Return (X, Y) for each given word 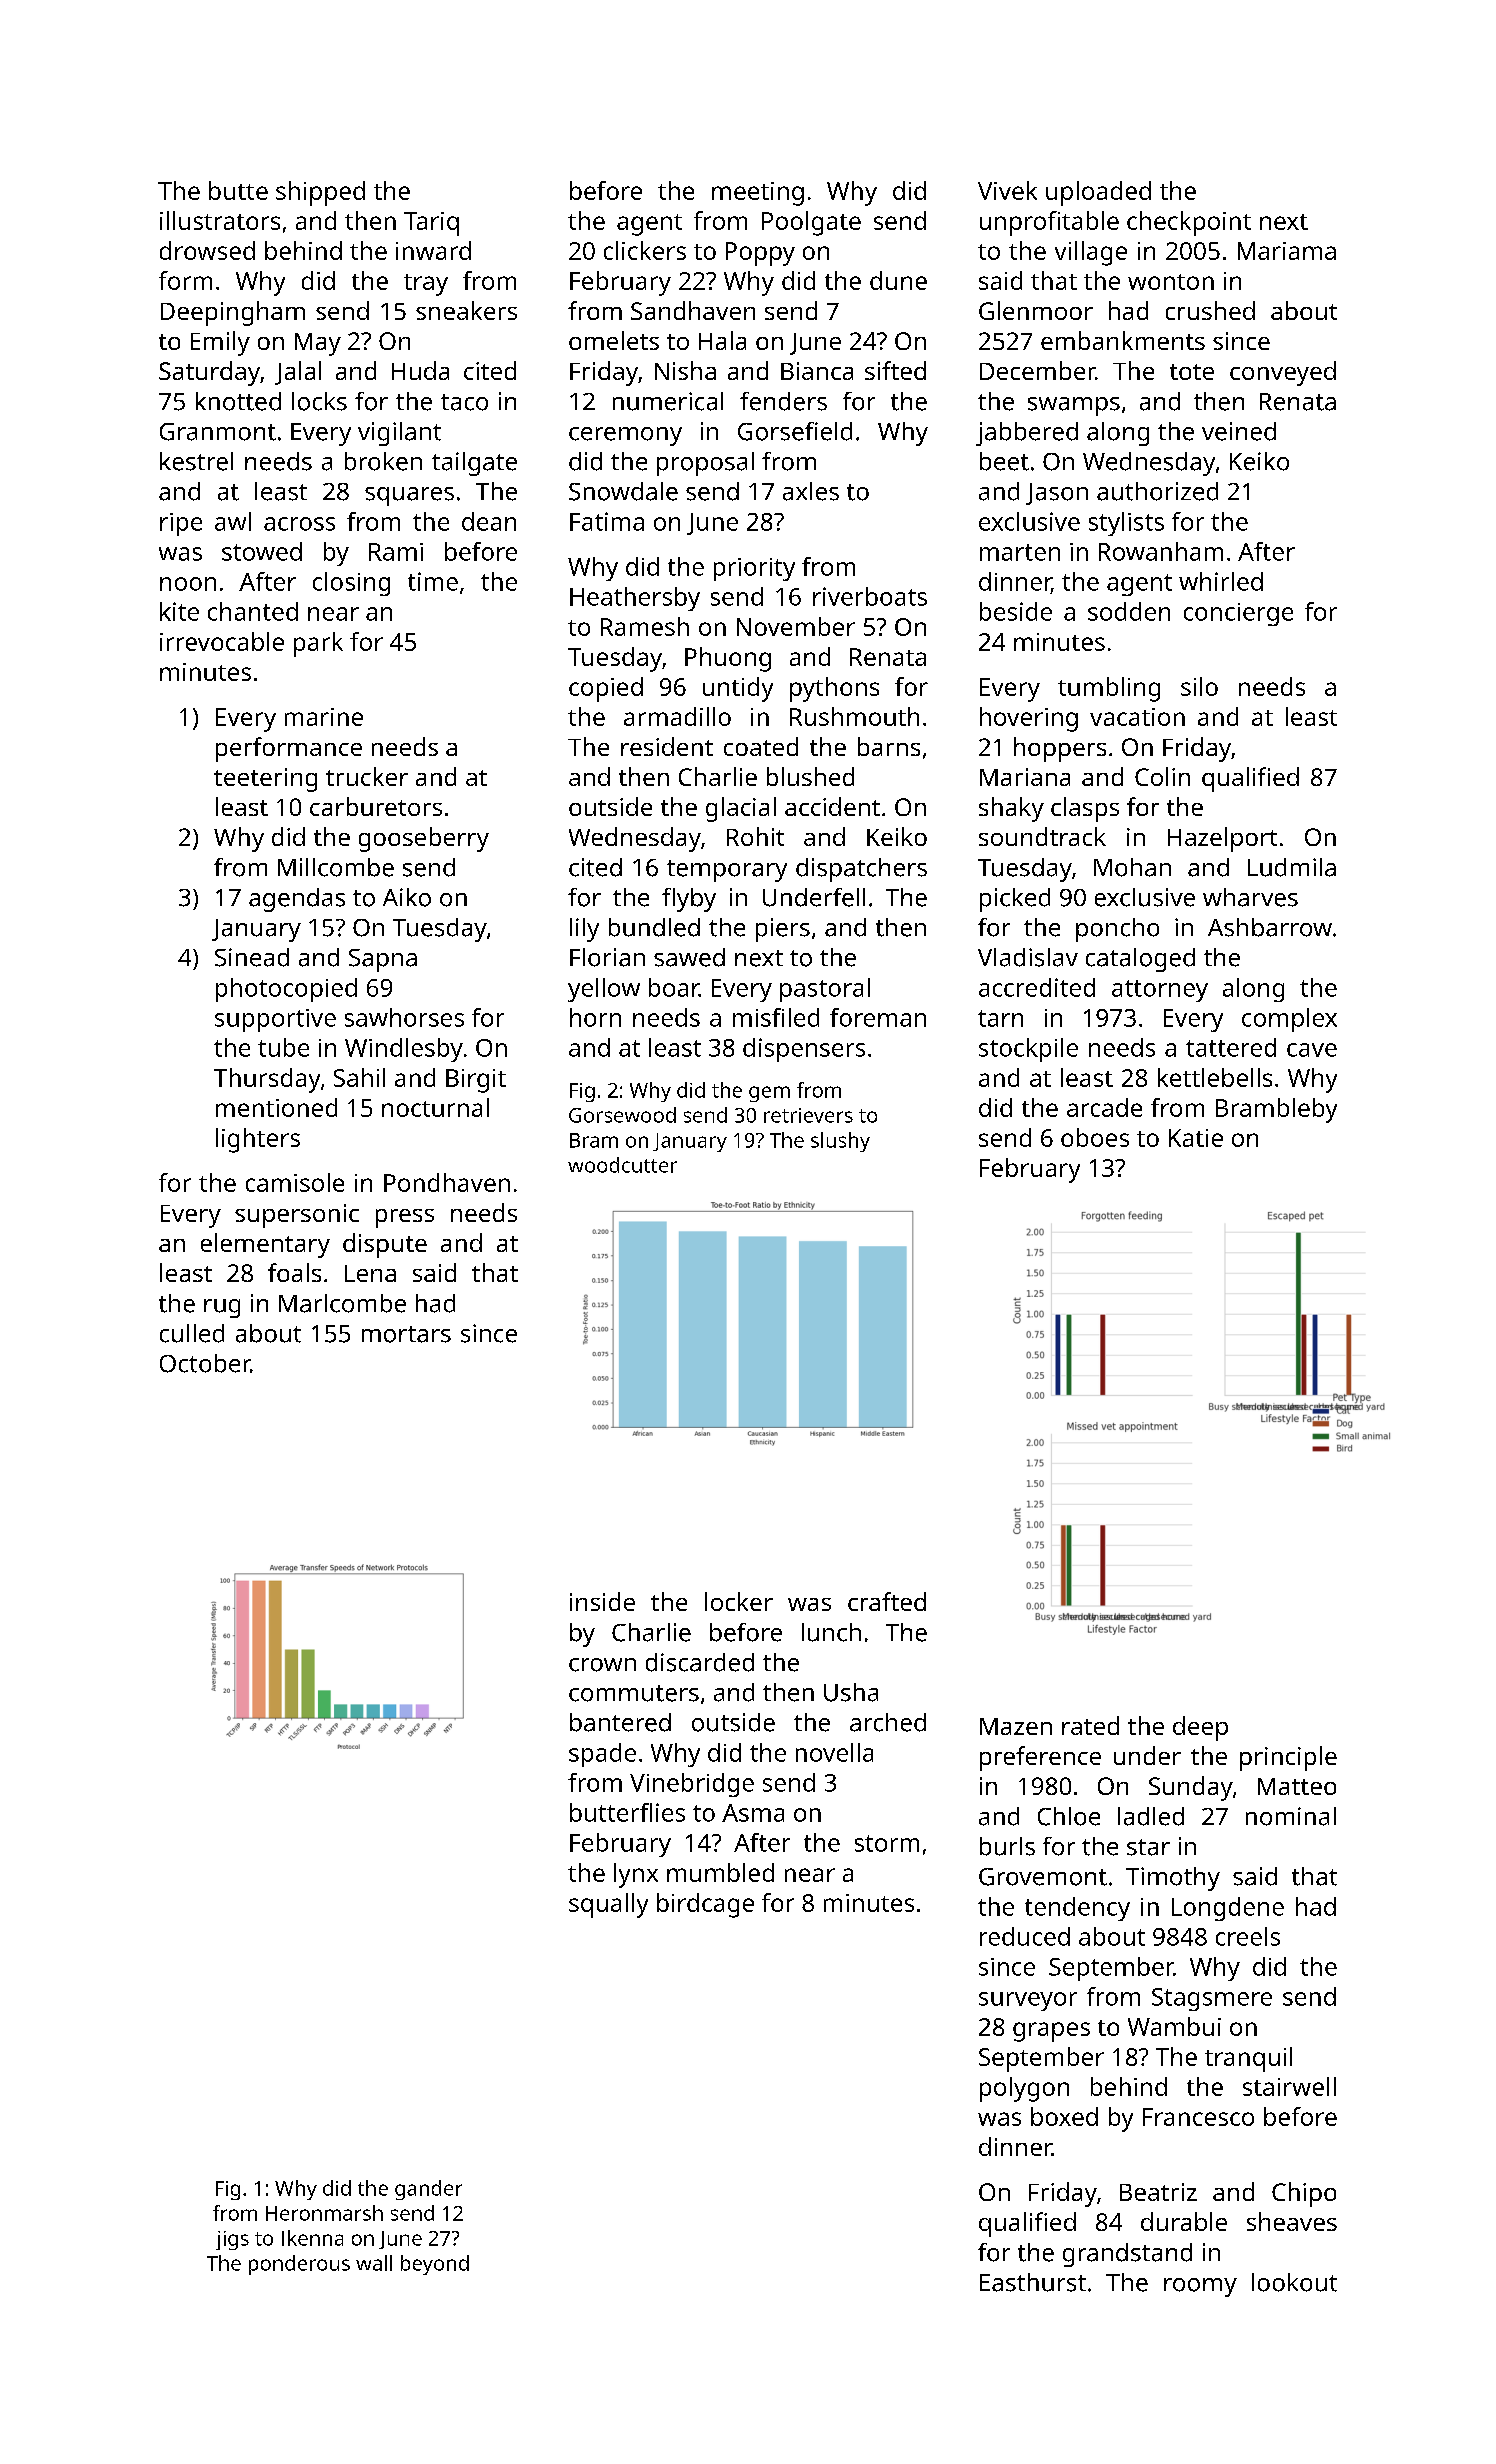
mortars (406, 1334)
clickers (645, 250)
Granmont (218, 432)
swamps (1074, 406)
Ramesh (645, 626)
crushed (1210, 310)
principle (1288, 1758)
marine (324, 717)
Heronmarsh (324, 2213)
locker (739, 1601)
